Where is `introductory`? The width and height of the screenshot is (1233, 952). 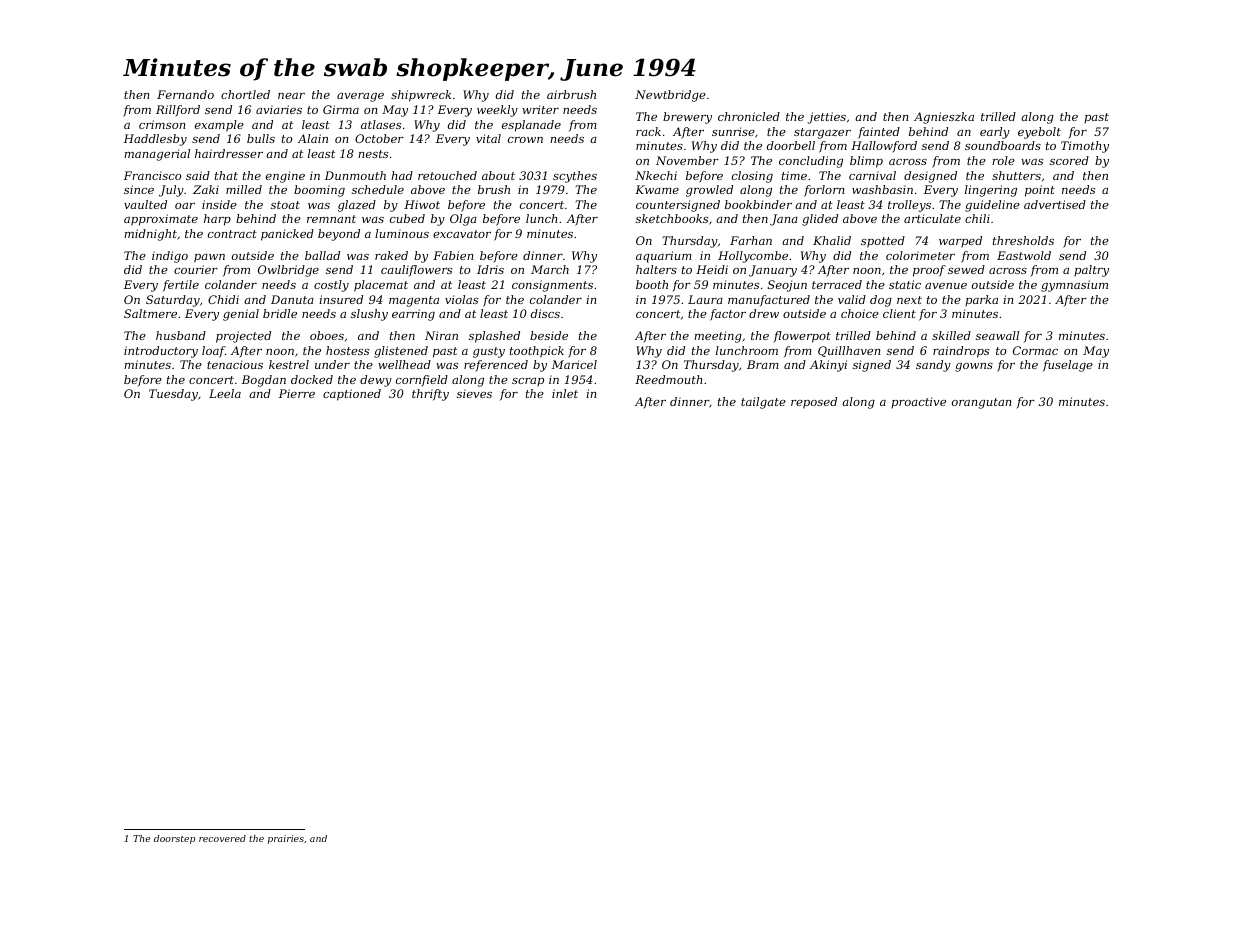
introductory is located at coordinates (161, 352).
